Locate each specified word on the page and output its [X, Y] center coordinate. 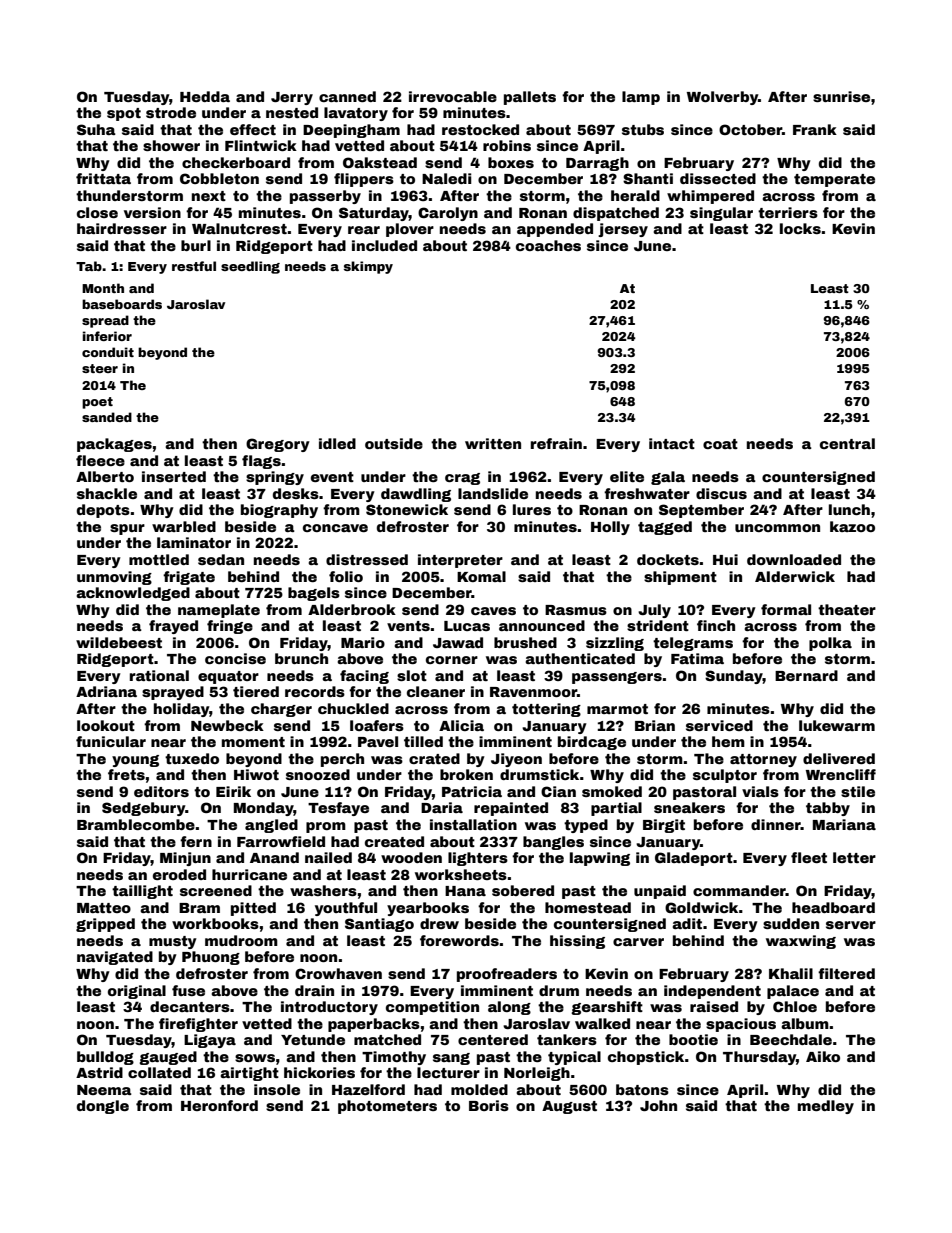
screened [216, 890]
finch [716, 625]
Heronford [219, 1105]
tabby [828, 809]
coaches [548, 245]
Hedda [205, 96]
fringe [230, 627]
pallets [530, 98]
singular [721, 214]
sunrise [841, 96]
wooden [411, 857]
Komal [481, 576]
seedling [250, 267]
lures [532, 509]
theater [847, 609]
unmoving [114, 578]
